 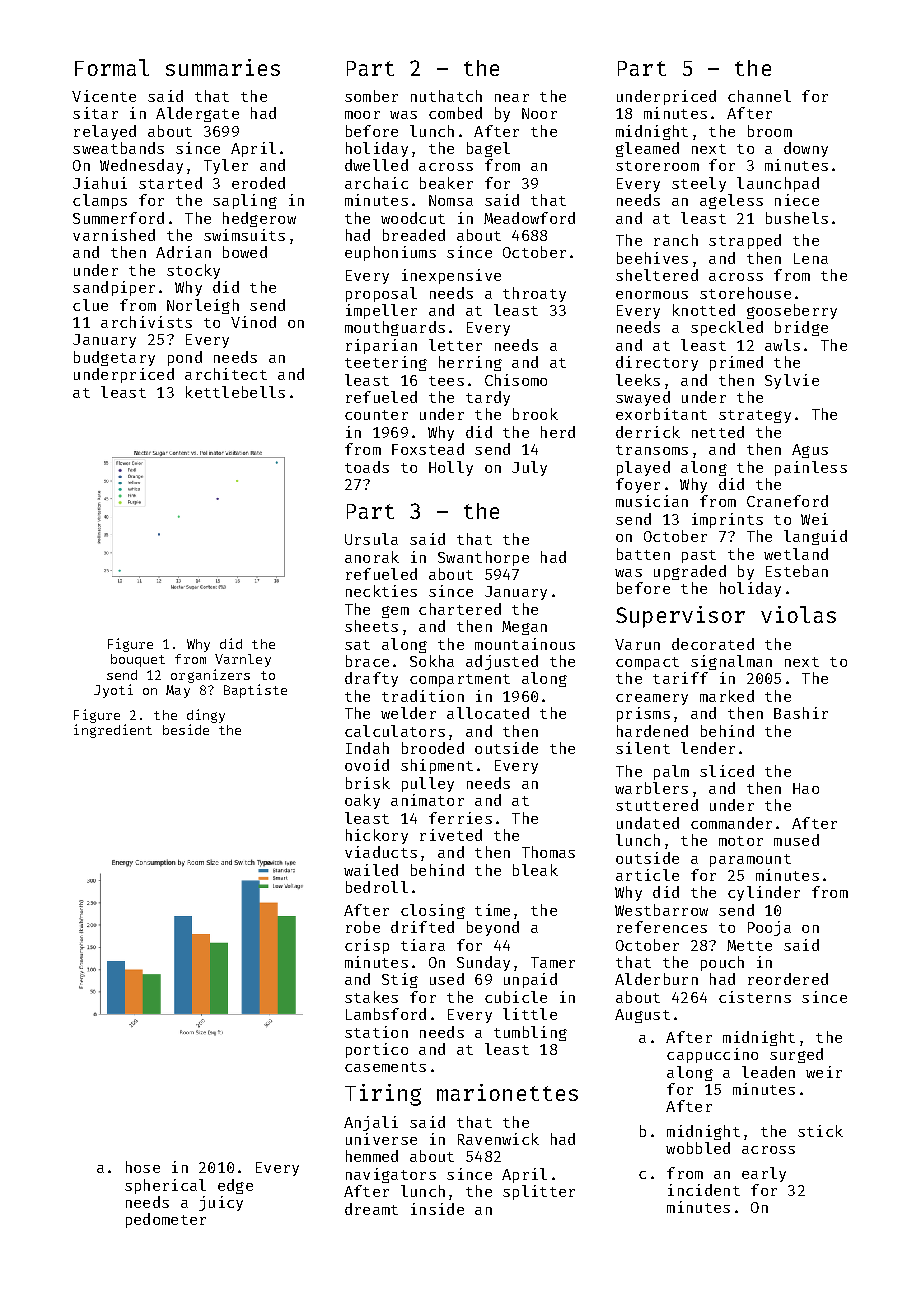 What do you see at coordinates (704, 1190) in the page?
I see `incident` at bounding box center [704, 1190].
